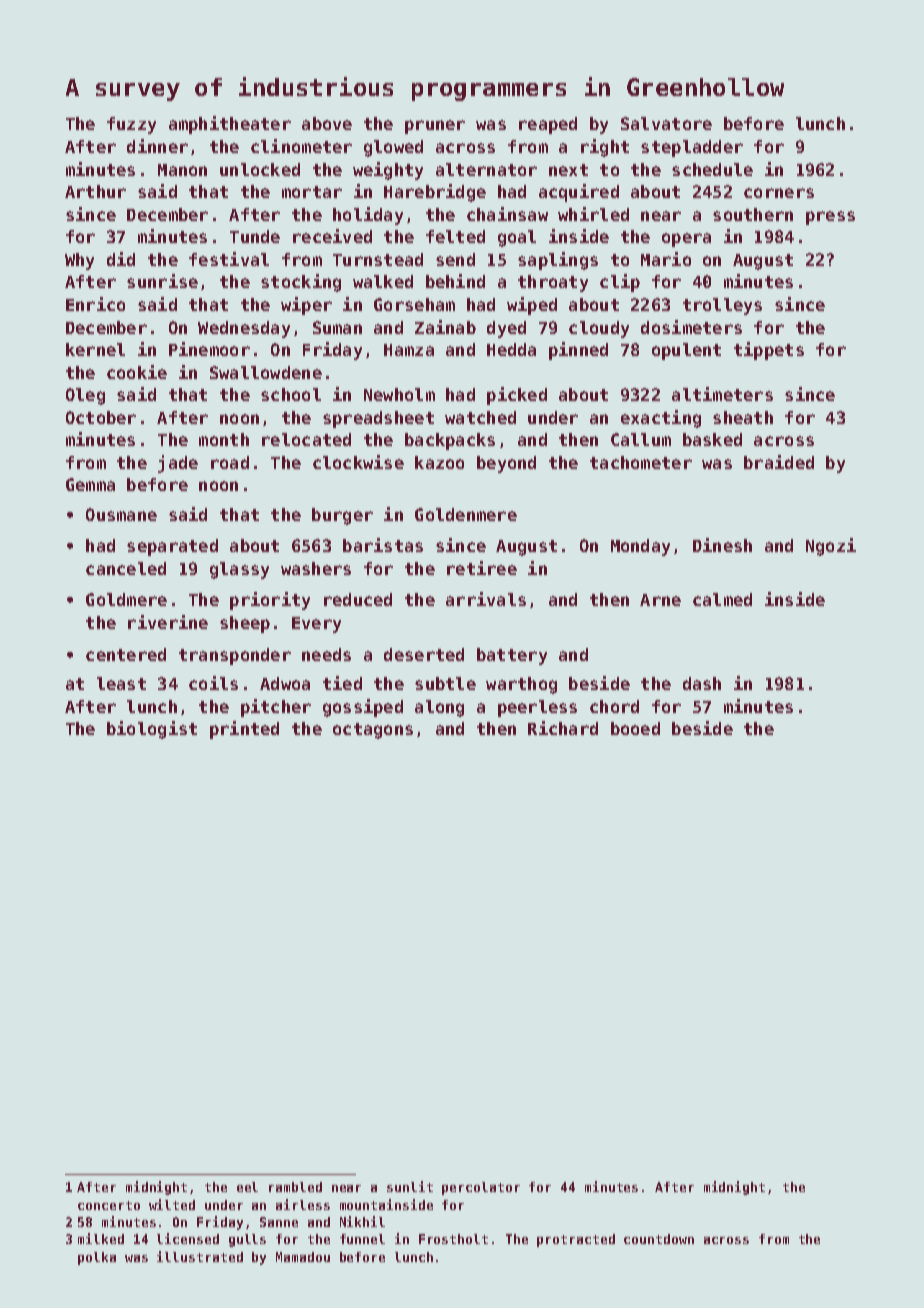  I want to click on biologist, so click(152, 730).
